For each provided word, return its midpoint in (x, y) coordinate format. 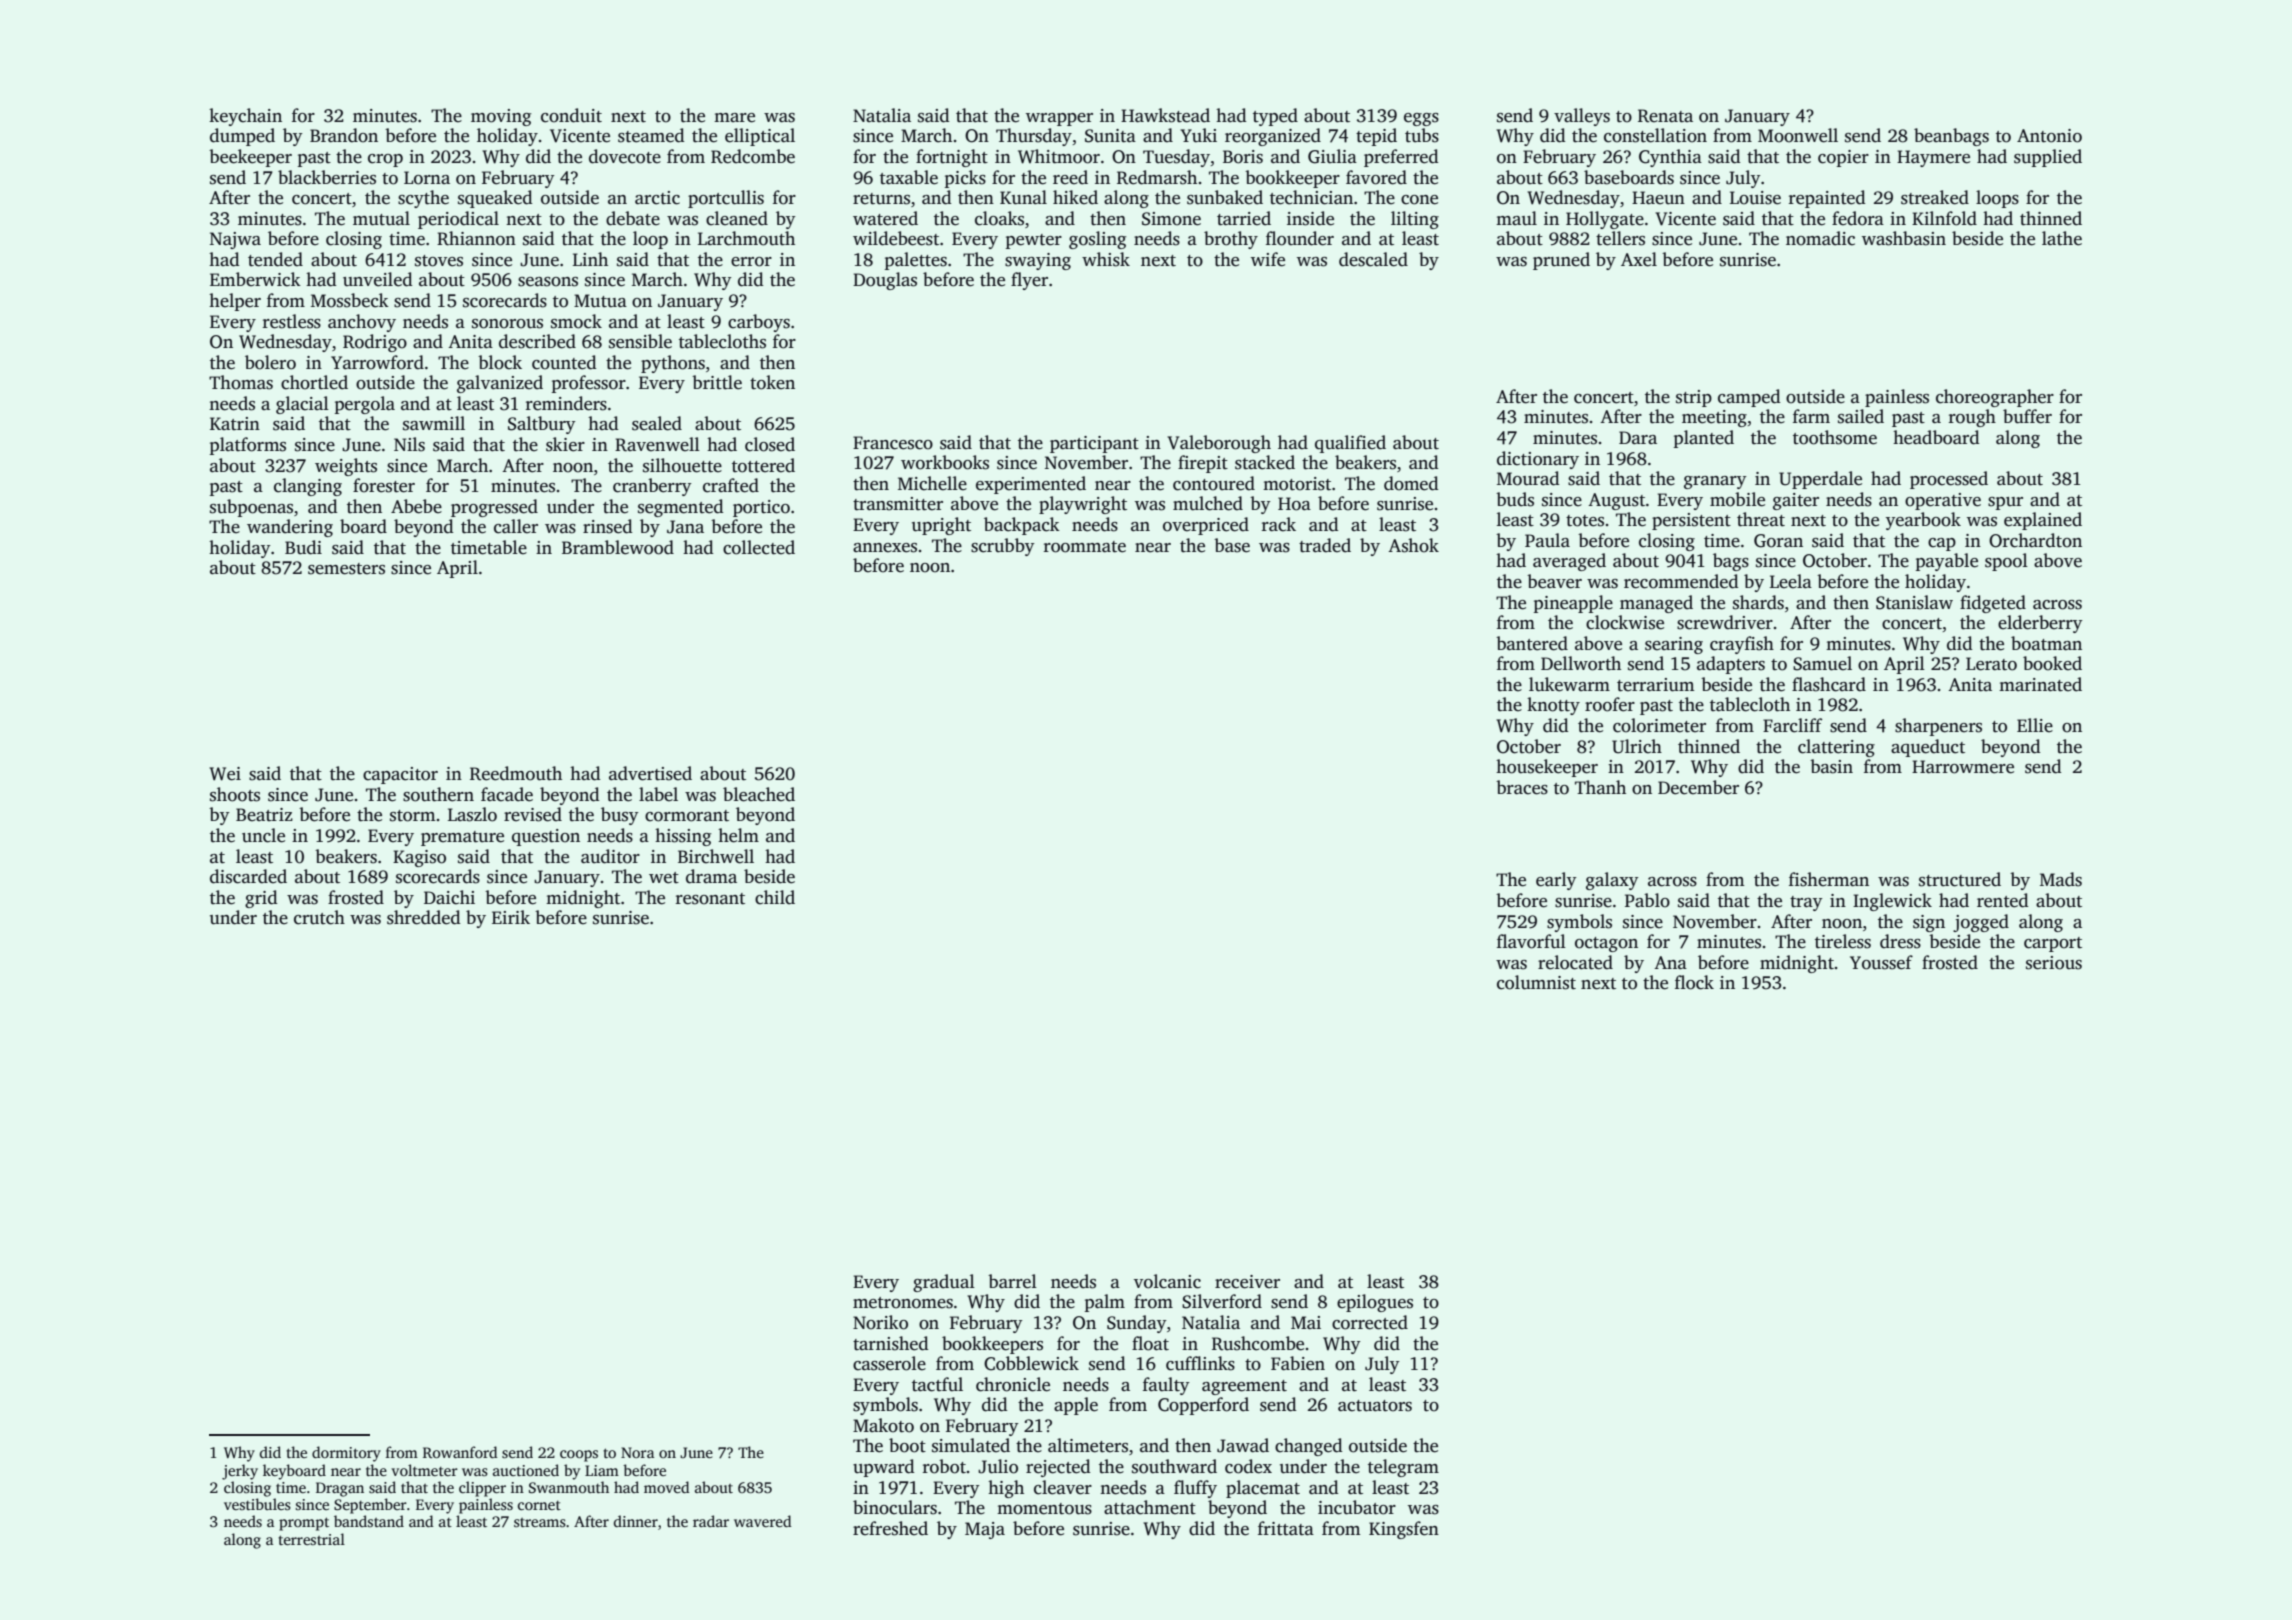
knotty (1553, 706)
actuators (1375, 1406)
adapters (1731, 665)
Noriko (880, 1322)
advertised (650, 773)
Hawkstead (1165, 115)
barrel (1012, 1281)
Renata (1665, 116)
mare (734, 118)
